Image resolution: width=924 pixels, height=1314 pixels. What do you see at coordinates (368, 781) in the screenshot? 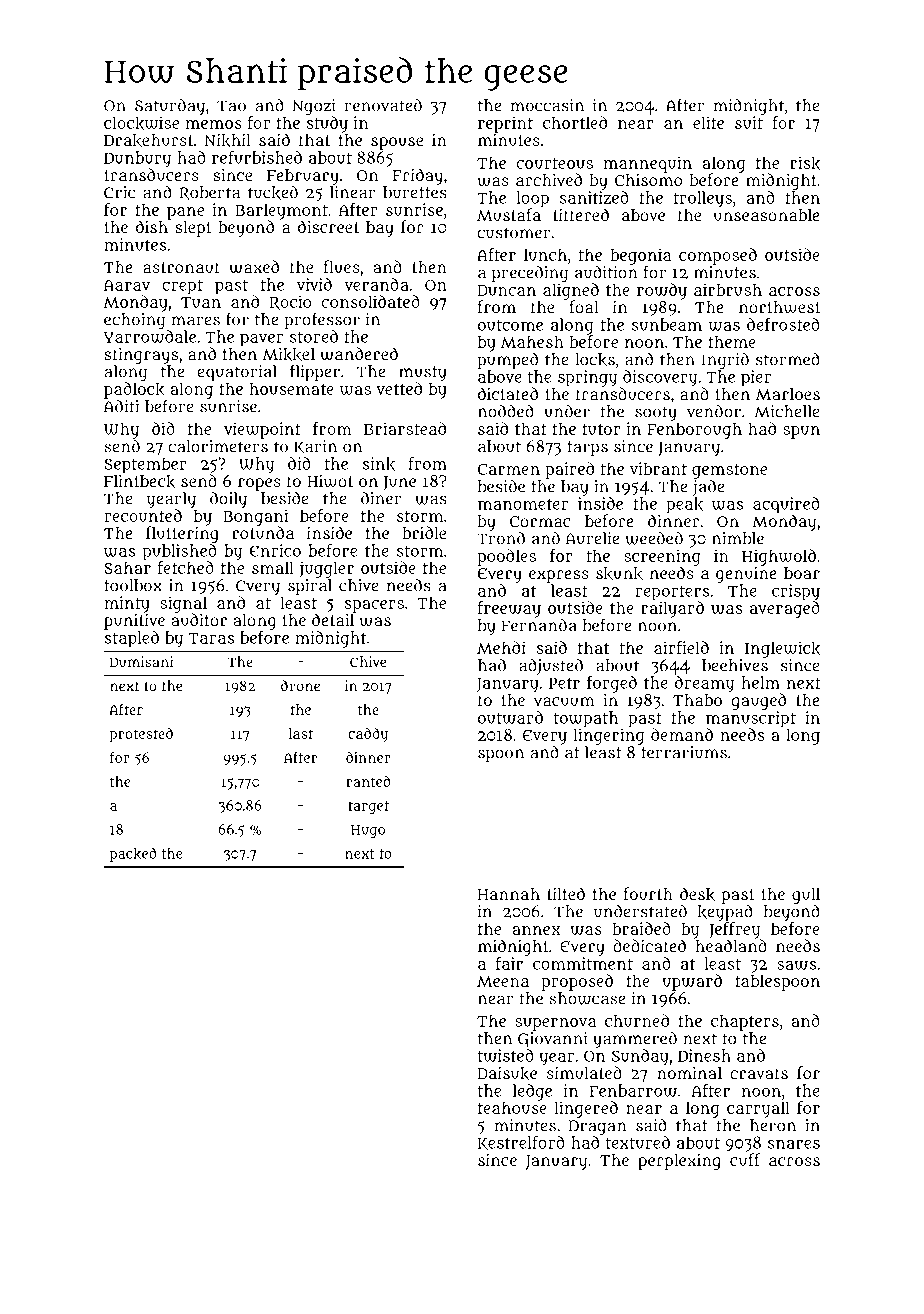
I see `ranted` at bounding box center [368, 781].
